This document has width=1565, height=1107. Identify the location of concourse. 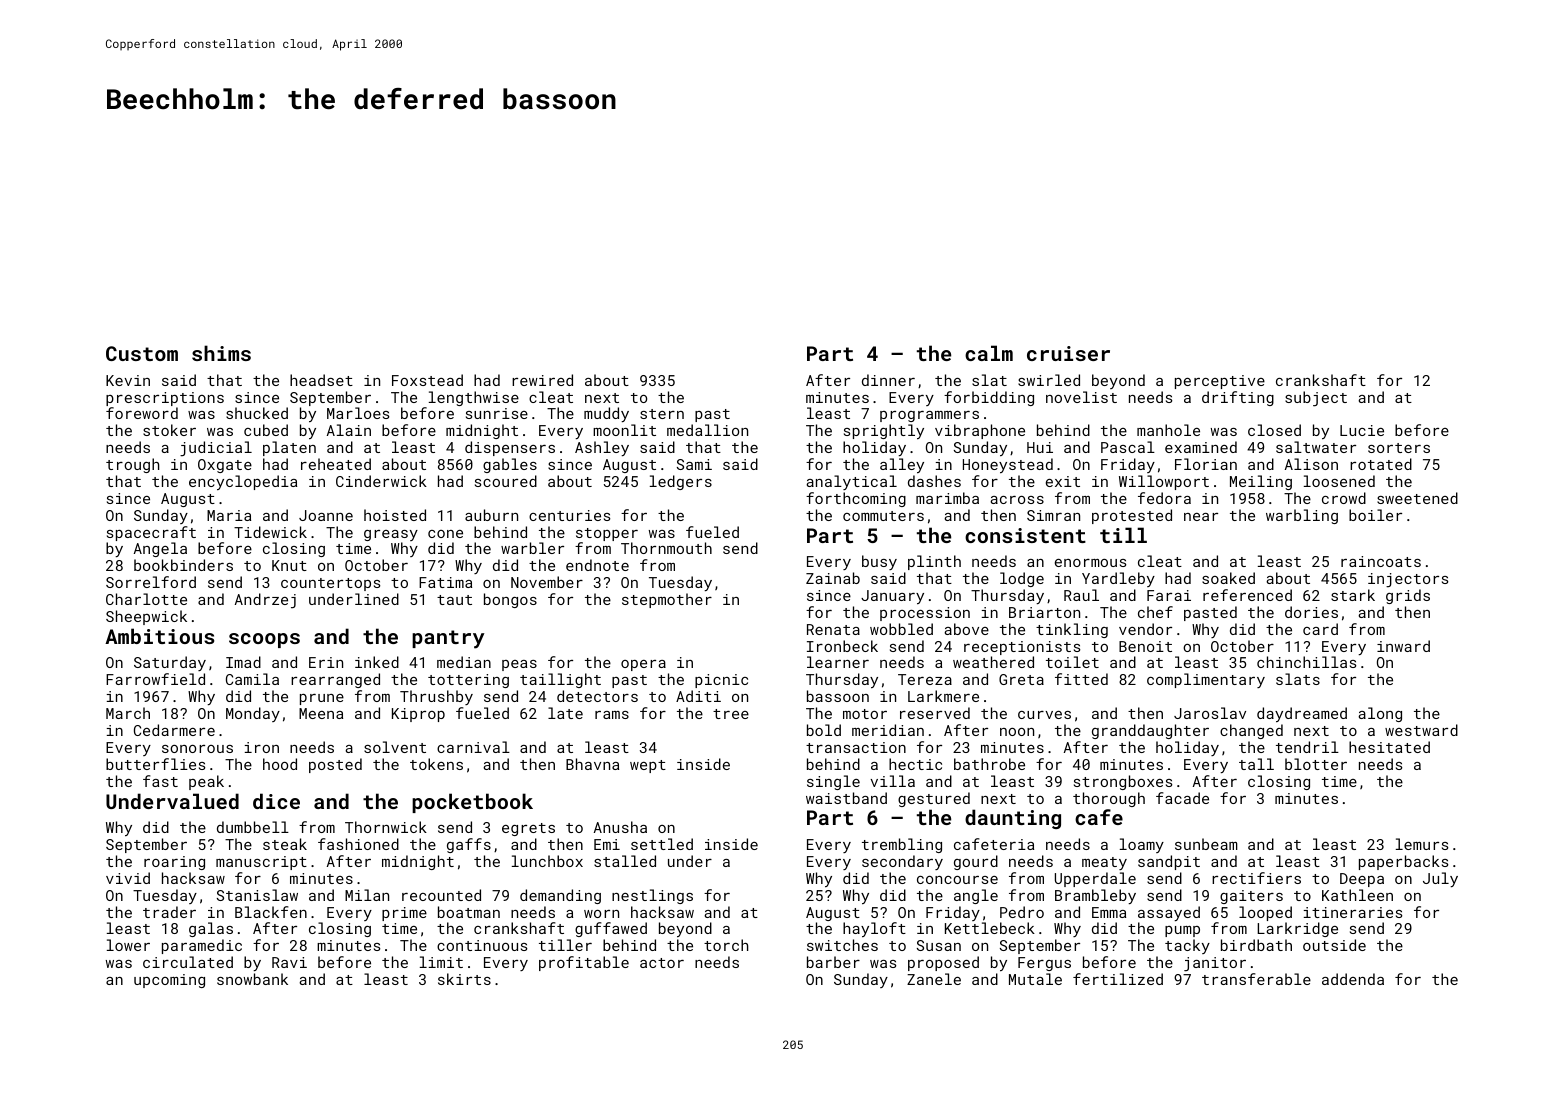
(957, 880).
